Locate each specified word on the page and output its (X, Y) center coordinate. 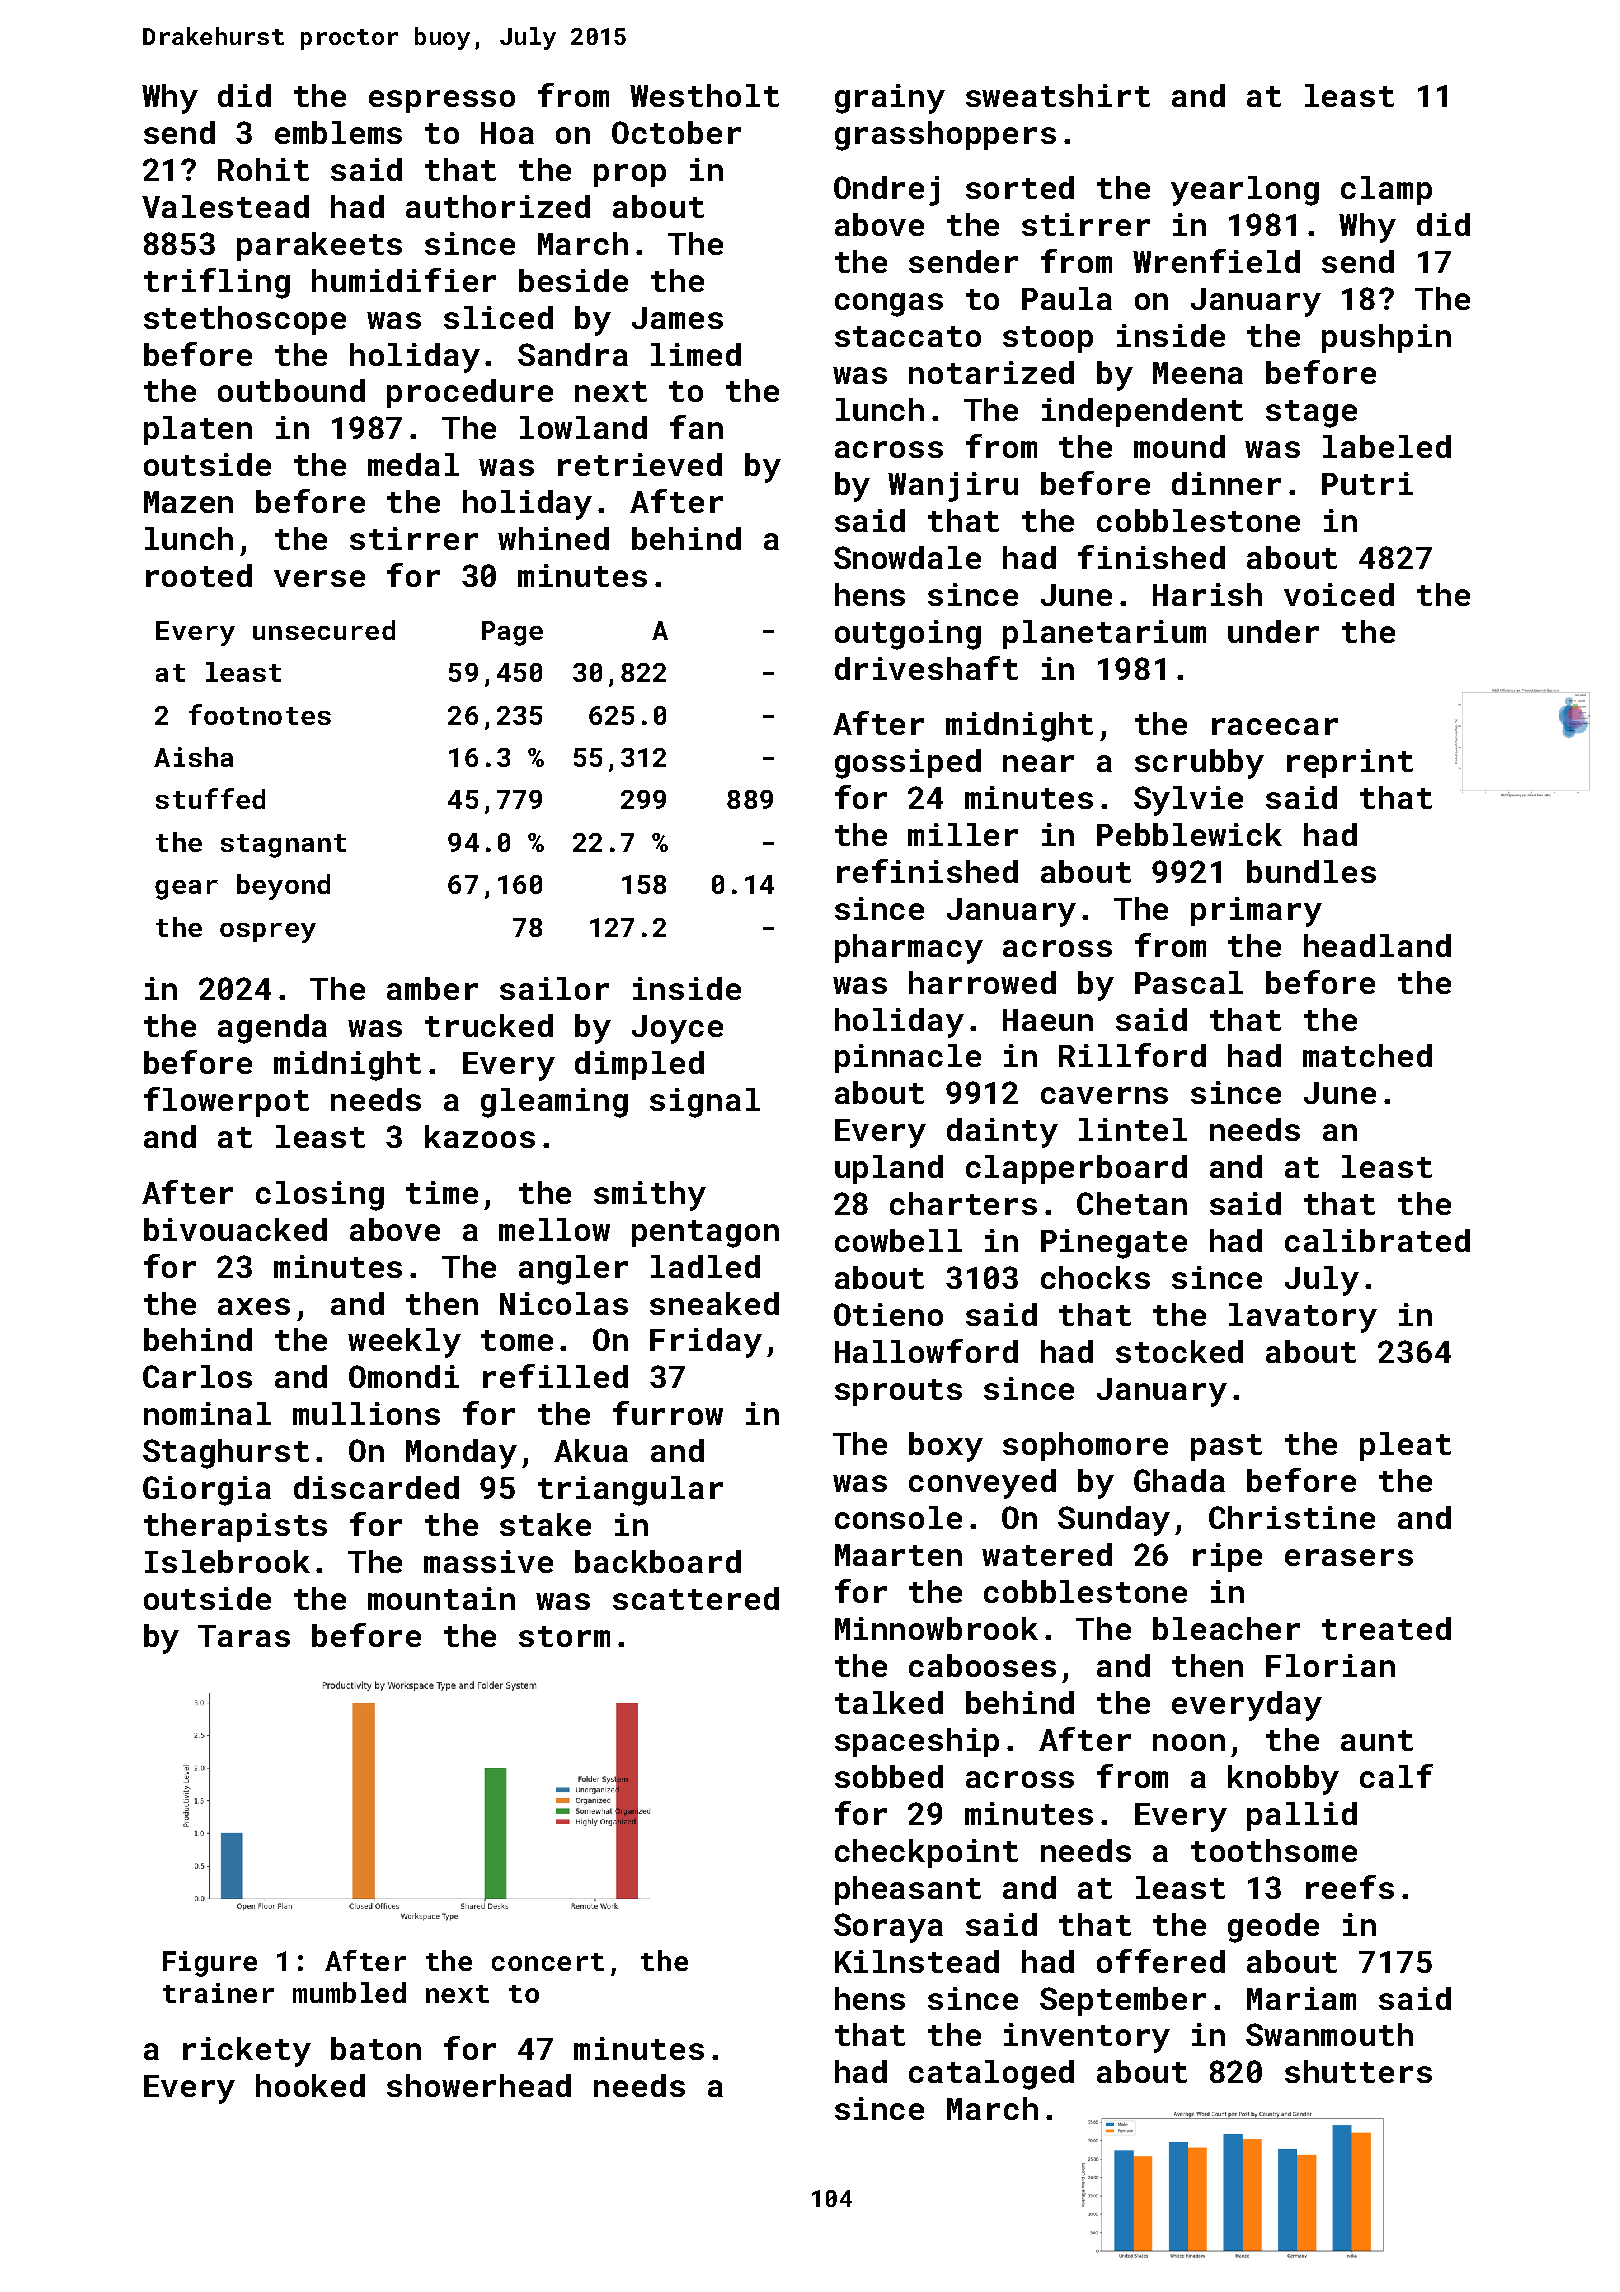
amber (432, 988)
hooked (310, 2085)
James (677, 318)
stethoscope (245, 320)
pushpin (1386, 338)
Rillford (1132, 1055)
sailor (554, 988)
